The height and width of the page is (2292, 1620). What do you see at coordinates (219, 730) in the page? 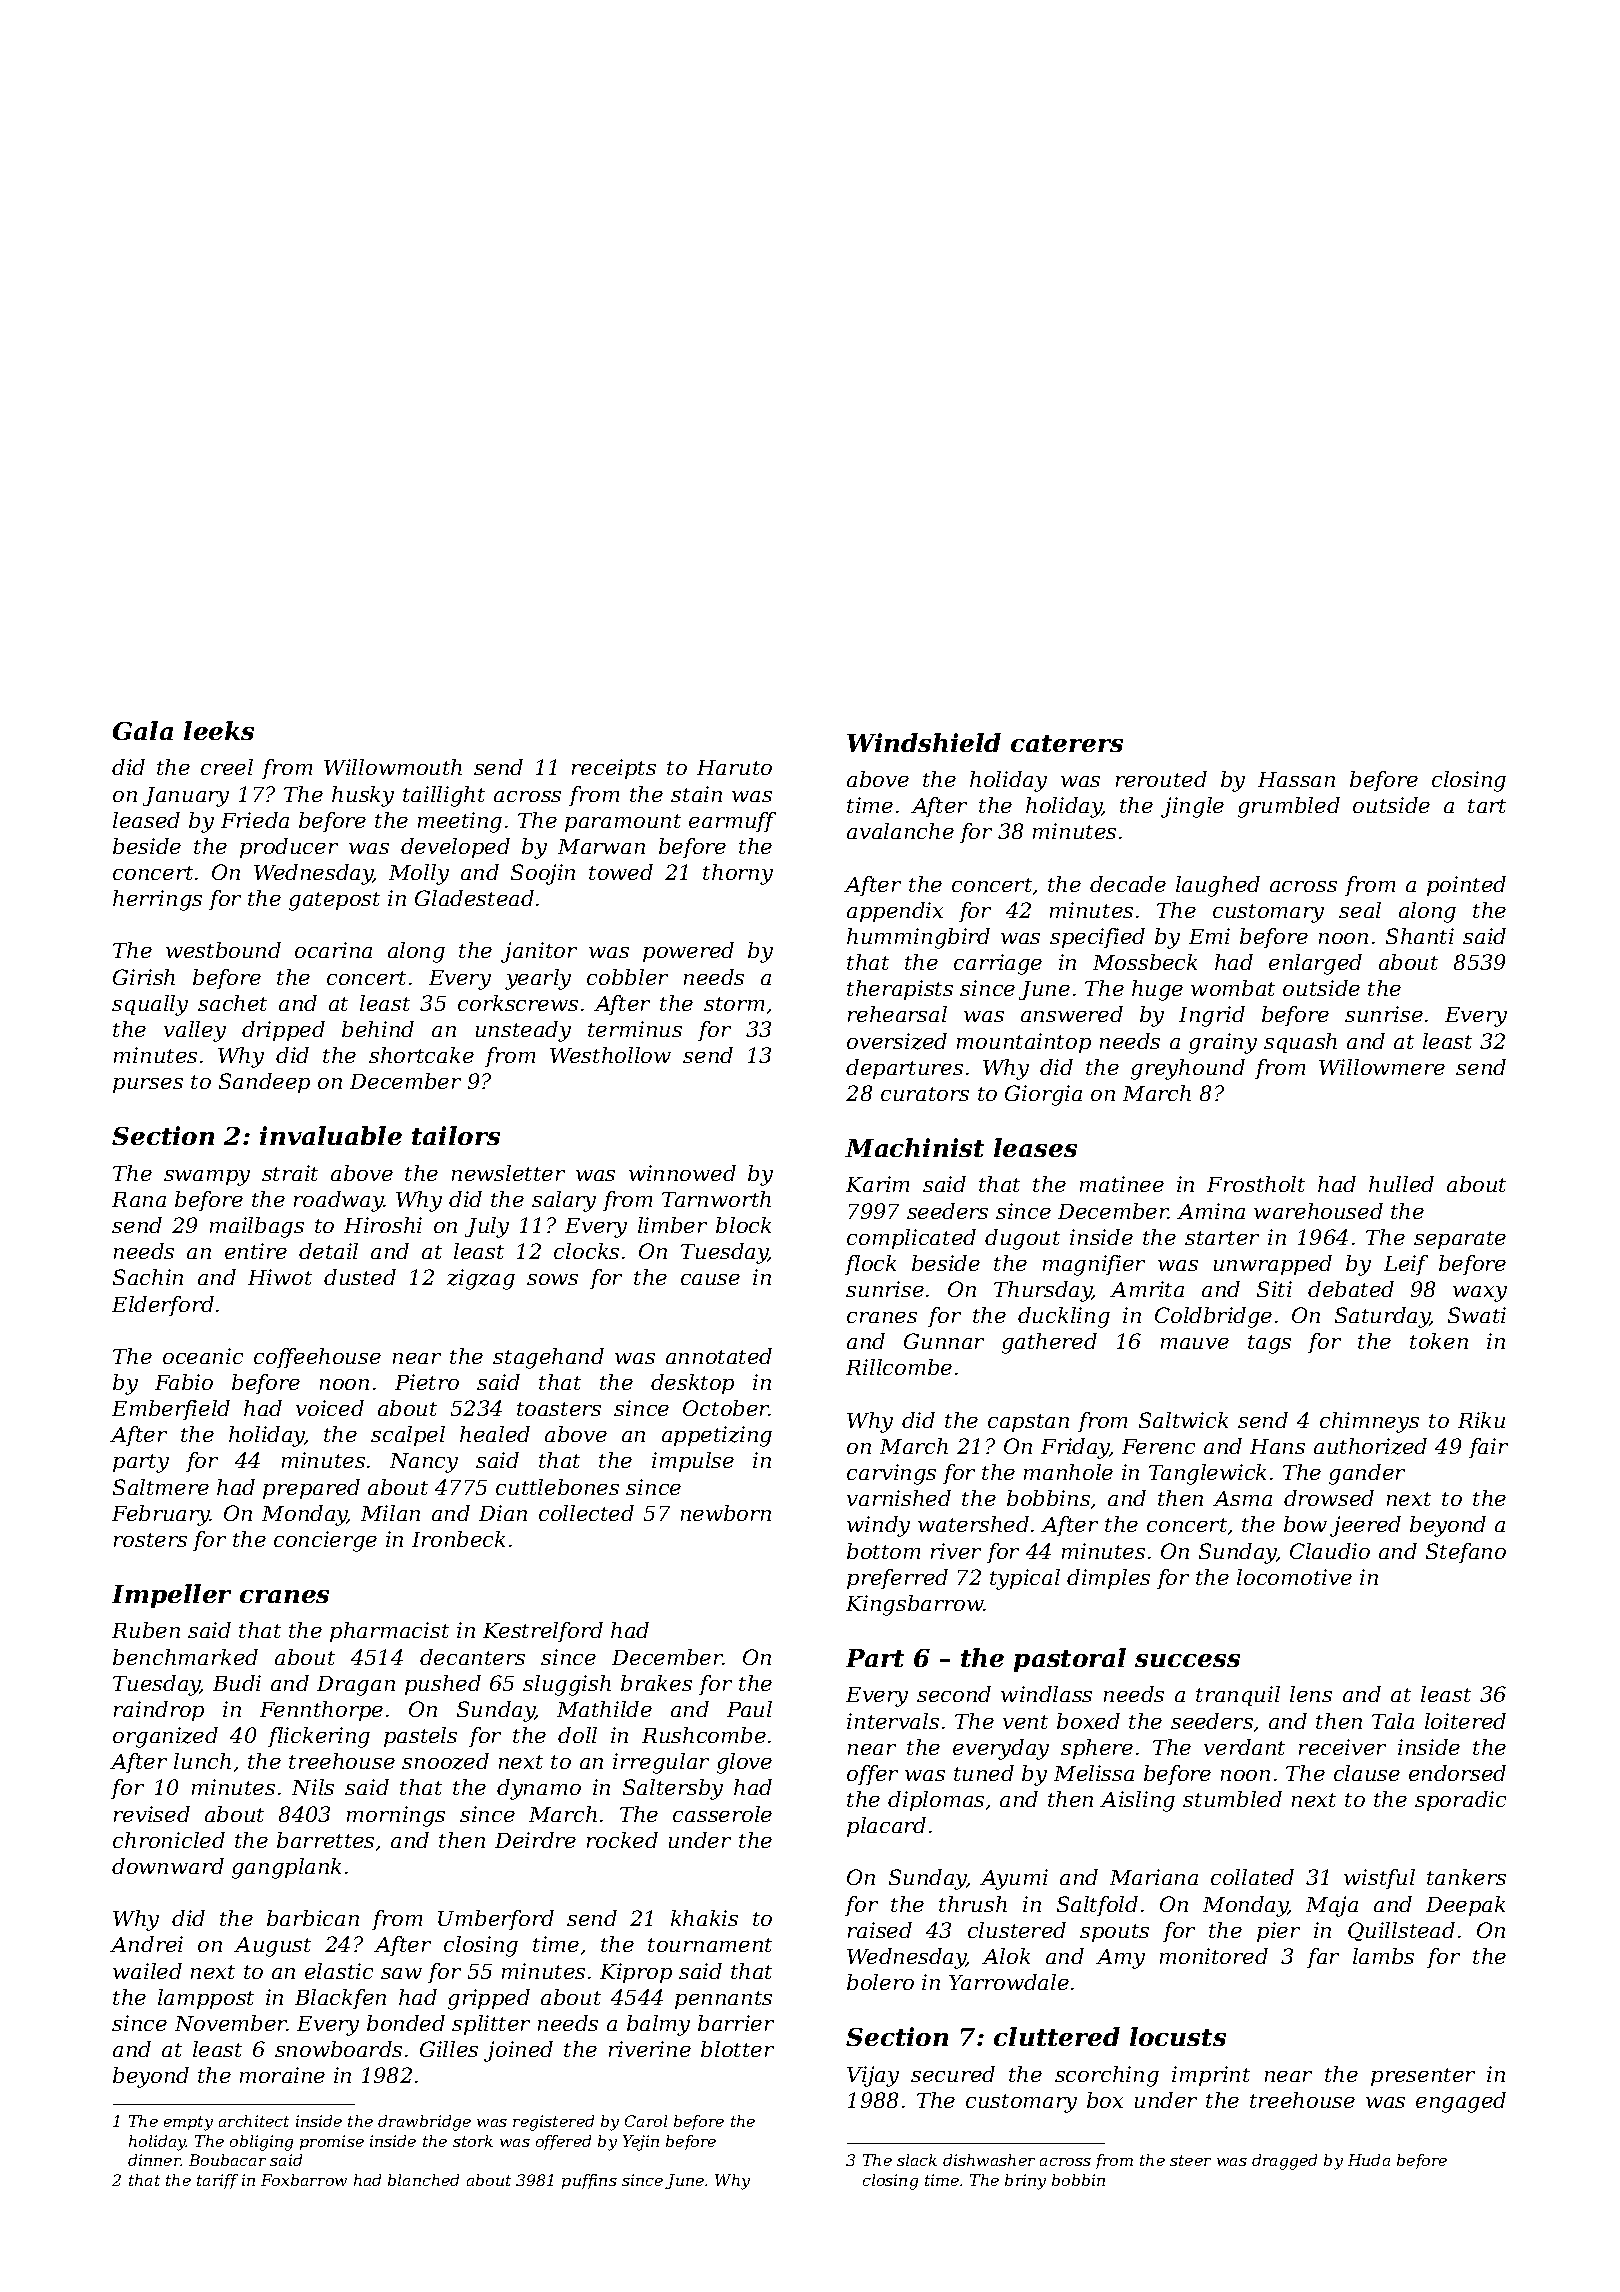
I see `leeks` at bounding box center [219, 730].
